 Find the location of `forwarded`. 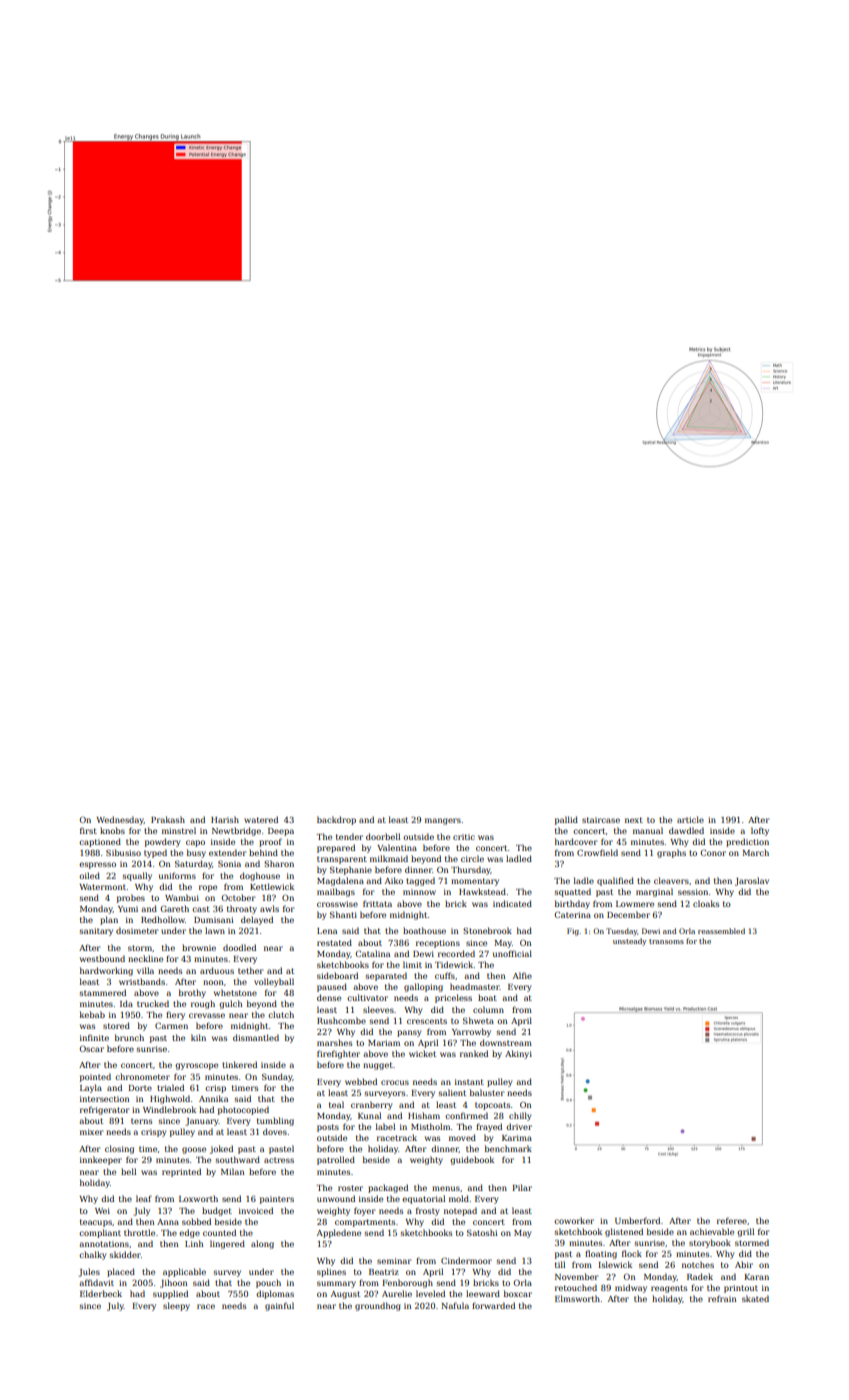

forwarded is located at coordinates (493, 1305).
